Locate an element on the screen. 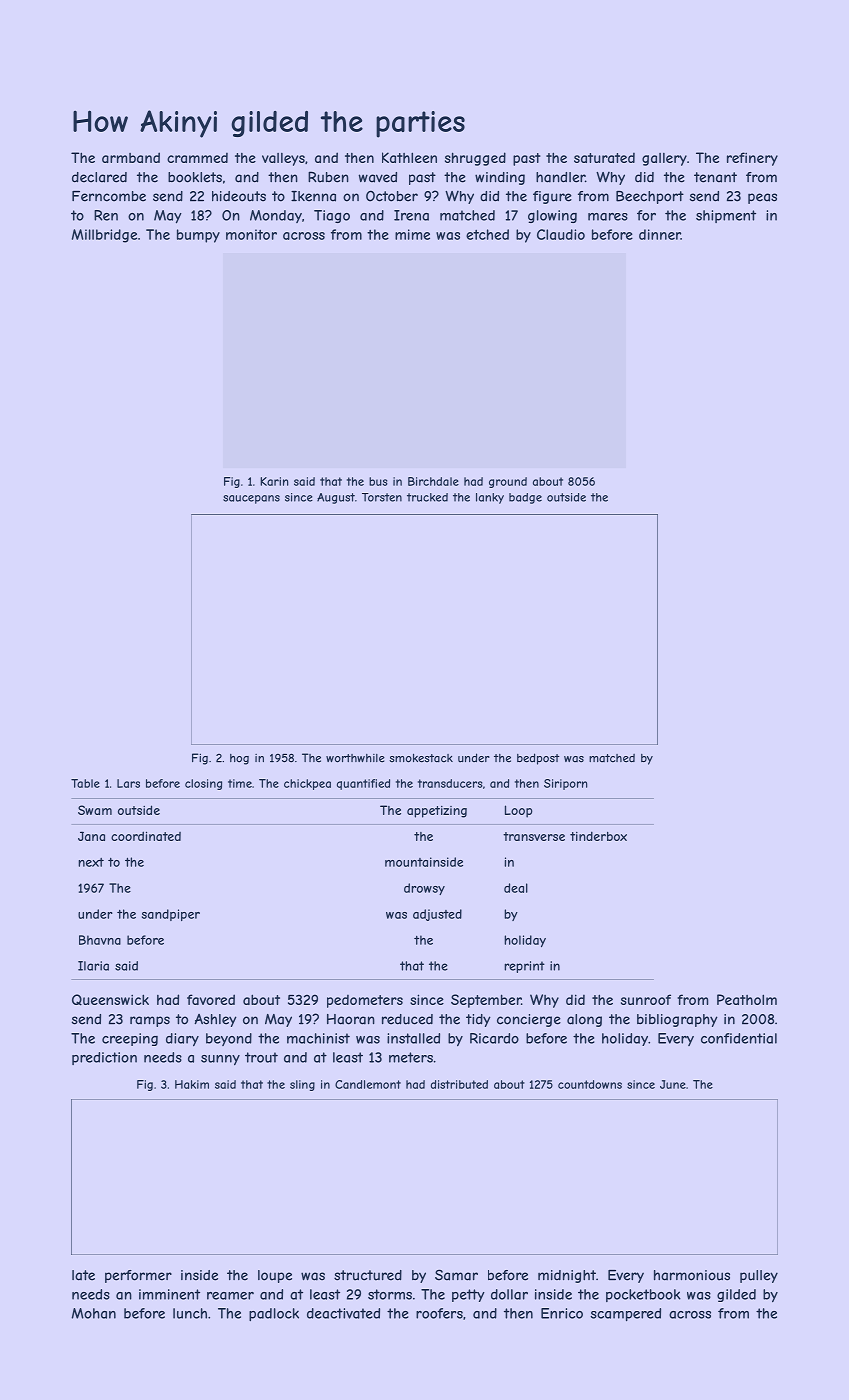 This screenshot has width=849, height=1400. Siriporn is located at coordinates (566, 784).
